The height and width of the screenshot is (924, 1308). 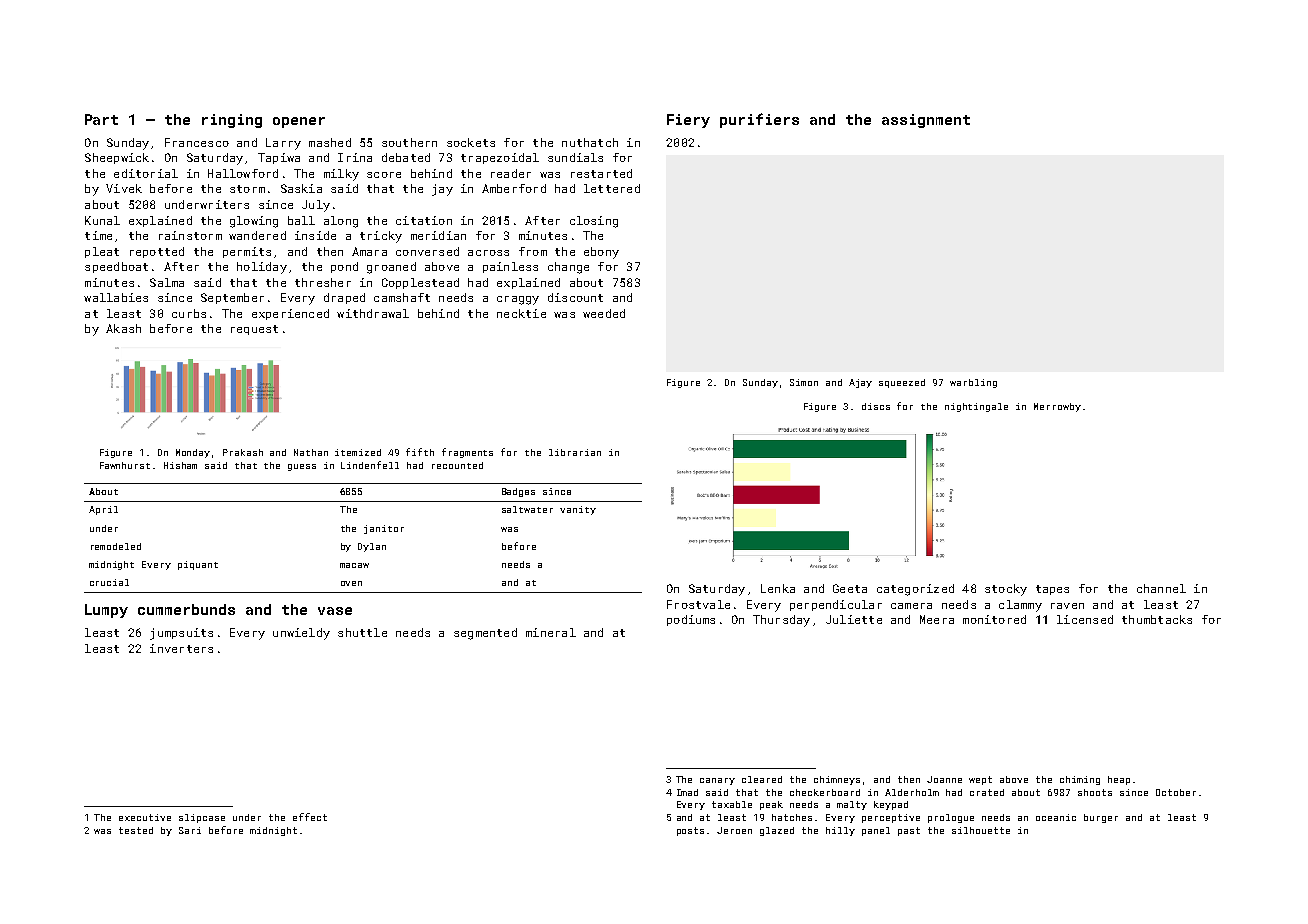 What do you see at coordinates (310, 817) in the screenshot?
I see `effect` at bounding box center [310, 817].
